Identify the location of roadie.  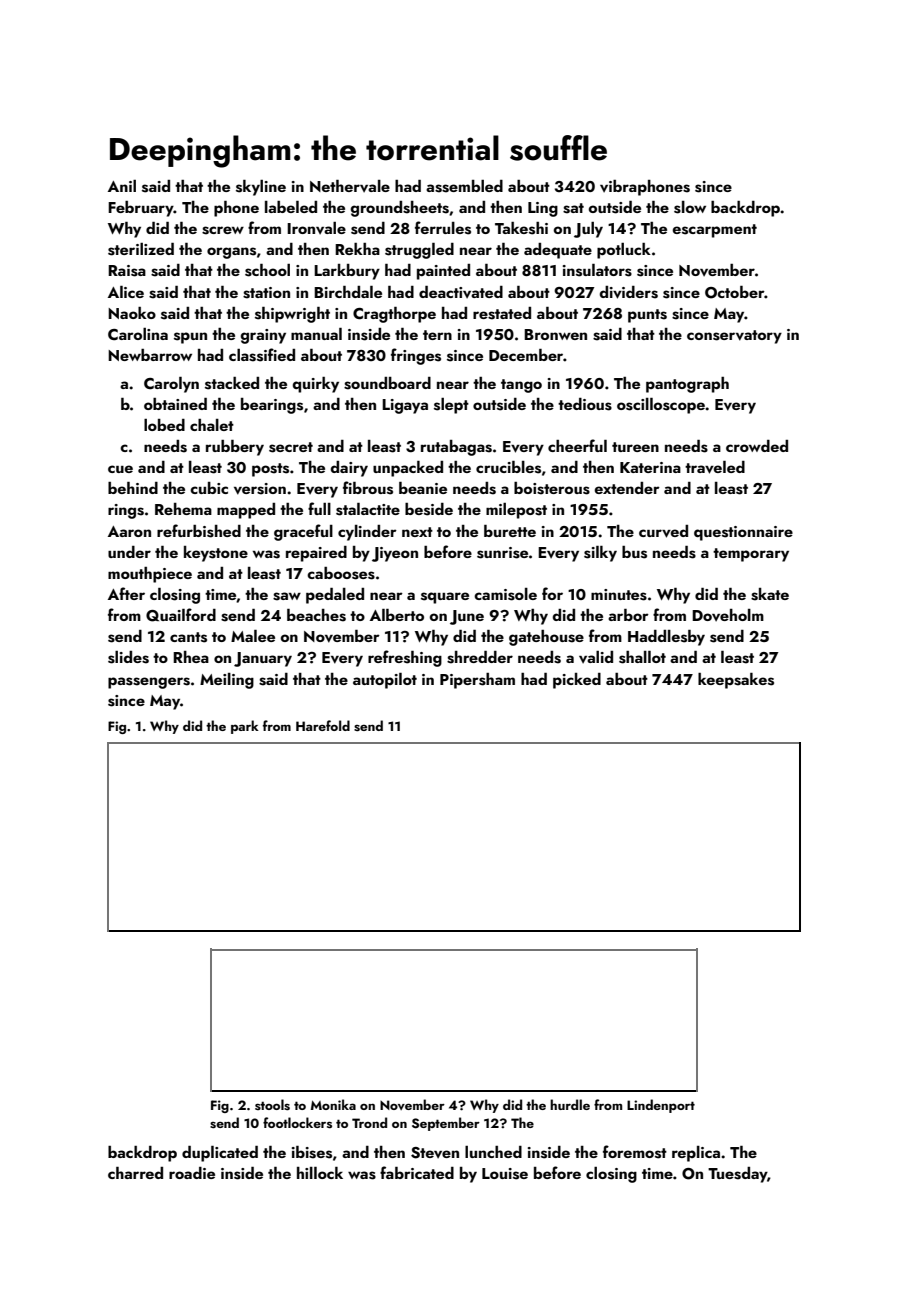
(192, 1173).
